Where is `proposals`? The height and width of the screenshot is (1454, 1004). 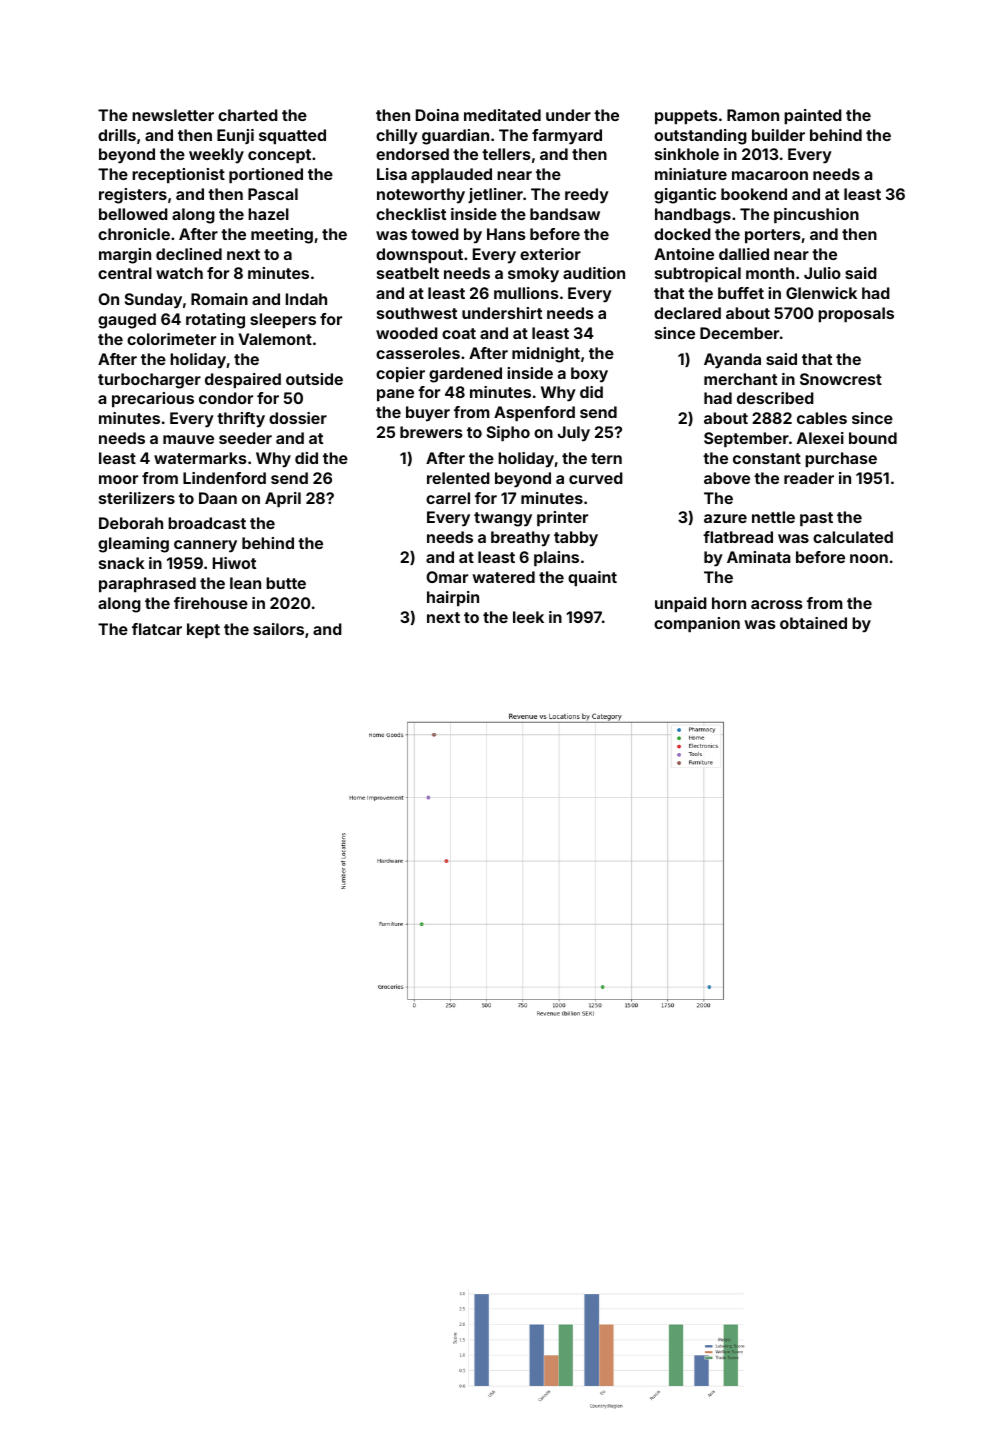 proposals is located at coordinates (856, 314).
